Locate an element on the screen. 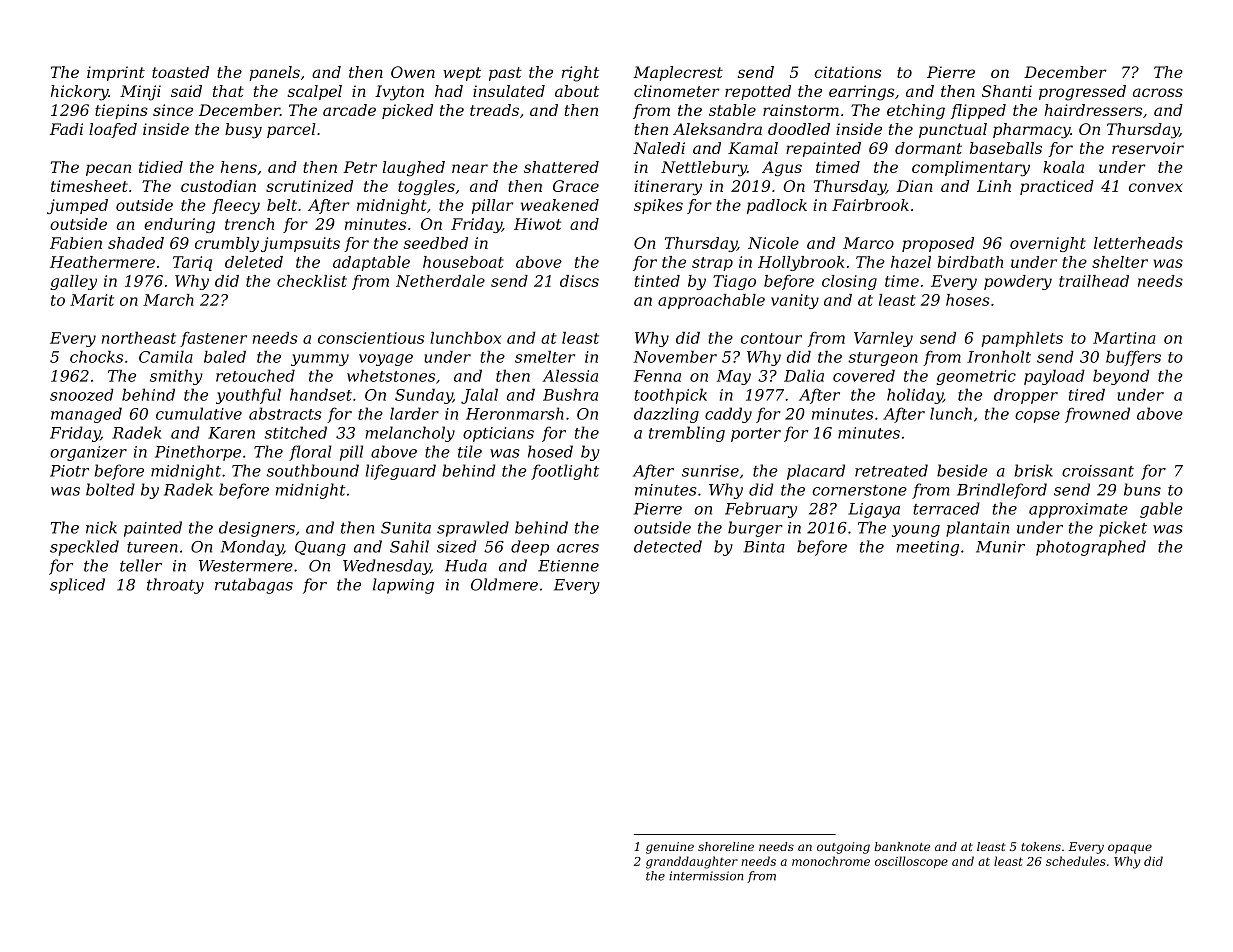  toasted is located at coordinates (180, 72).
